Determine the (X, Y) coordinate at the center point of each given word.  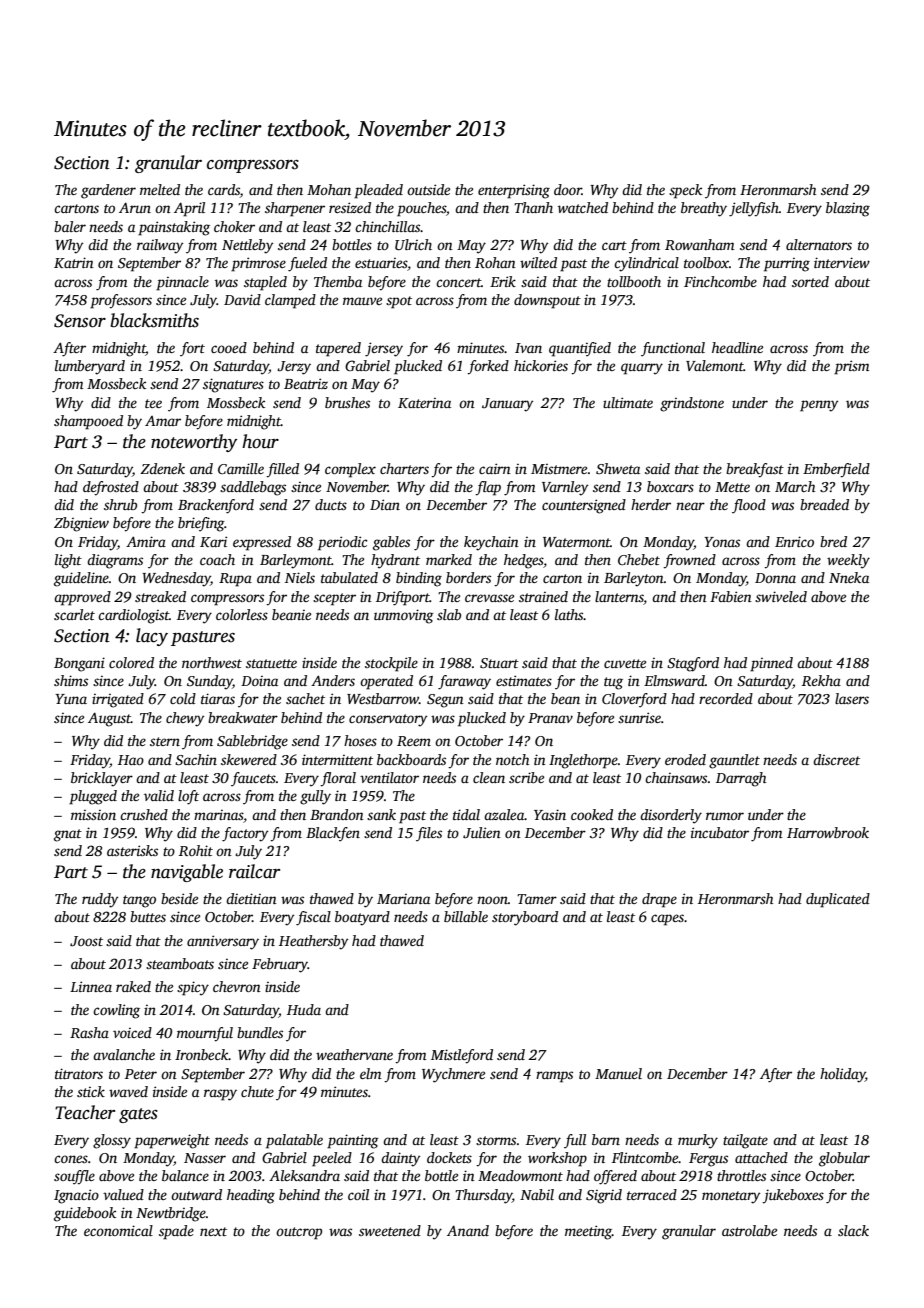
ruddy (100, 900)
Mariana (403, 899)
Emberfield (836, 470)
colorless (242, 614)
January (507, 405)
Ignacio (76, 1196)
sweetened (390, 1230)
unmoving (404, 616)
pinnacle (182, 283)
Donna (775, 578)
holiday (842, 1075)
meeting (588, 1232)
